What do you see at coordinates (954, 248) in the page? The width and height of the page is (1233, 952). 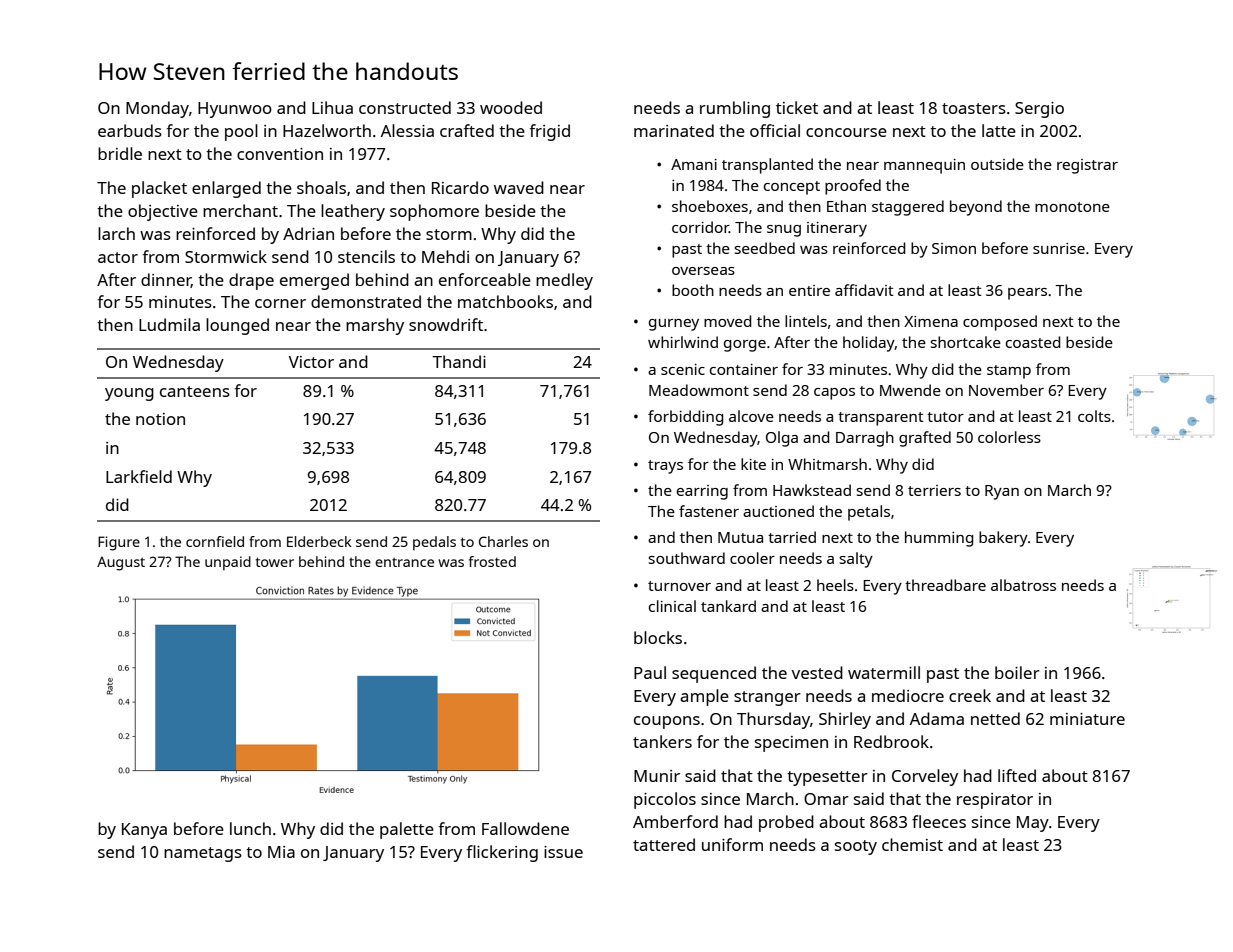 I see `Simon` at bounding box center [954, 248].
